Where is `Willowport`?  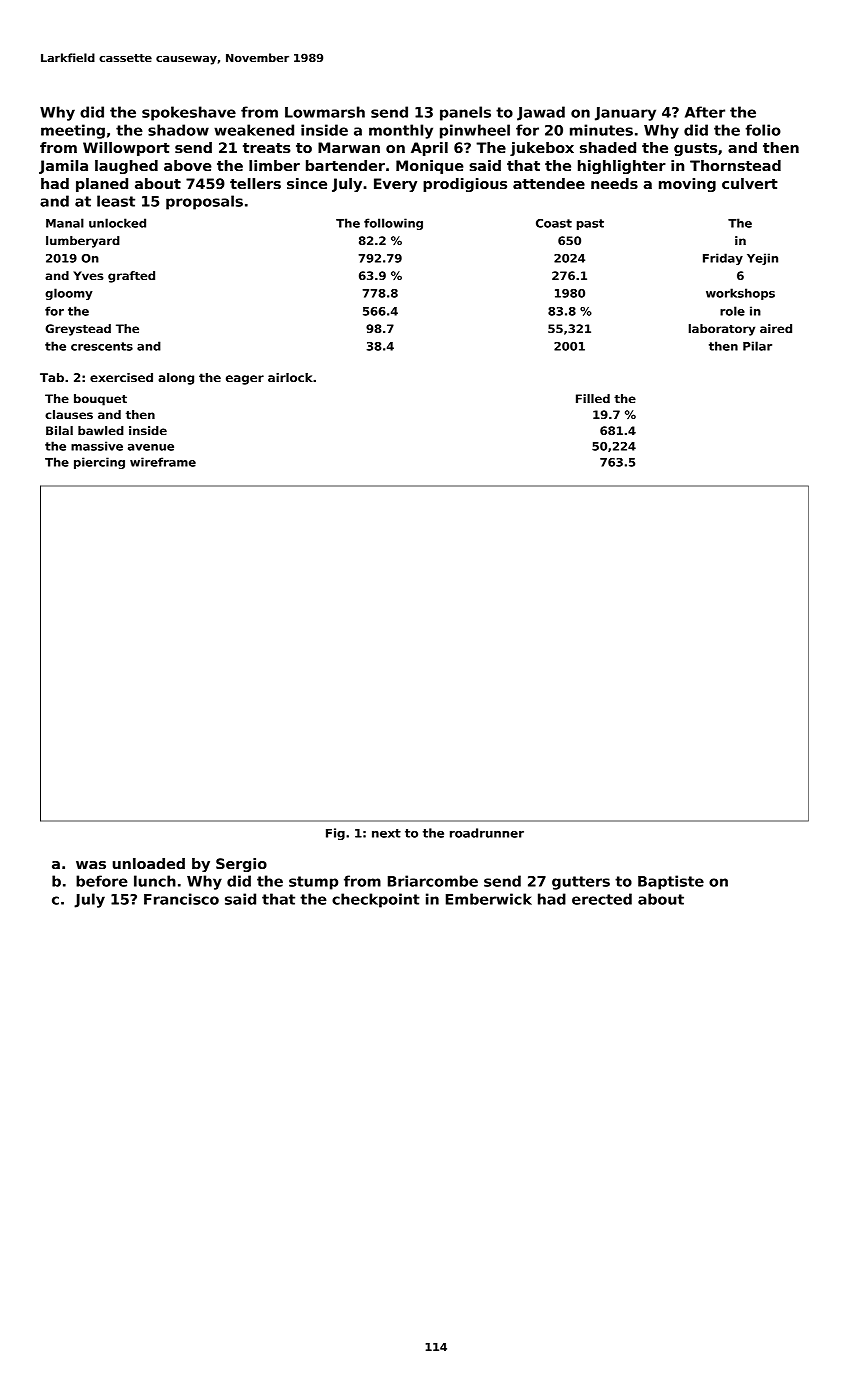 Willowport is located at coordinates (126, 149).
